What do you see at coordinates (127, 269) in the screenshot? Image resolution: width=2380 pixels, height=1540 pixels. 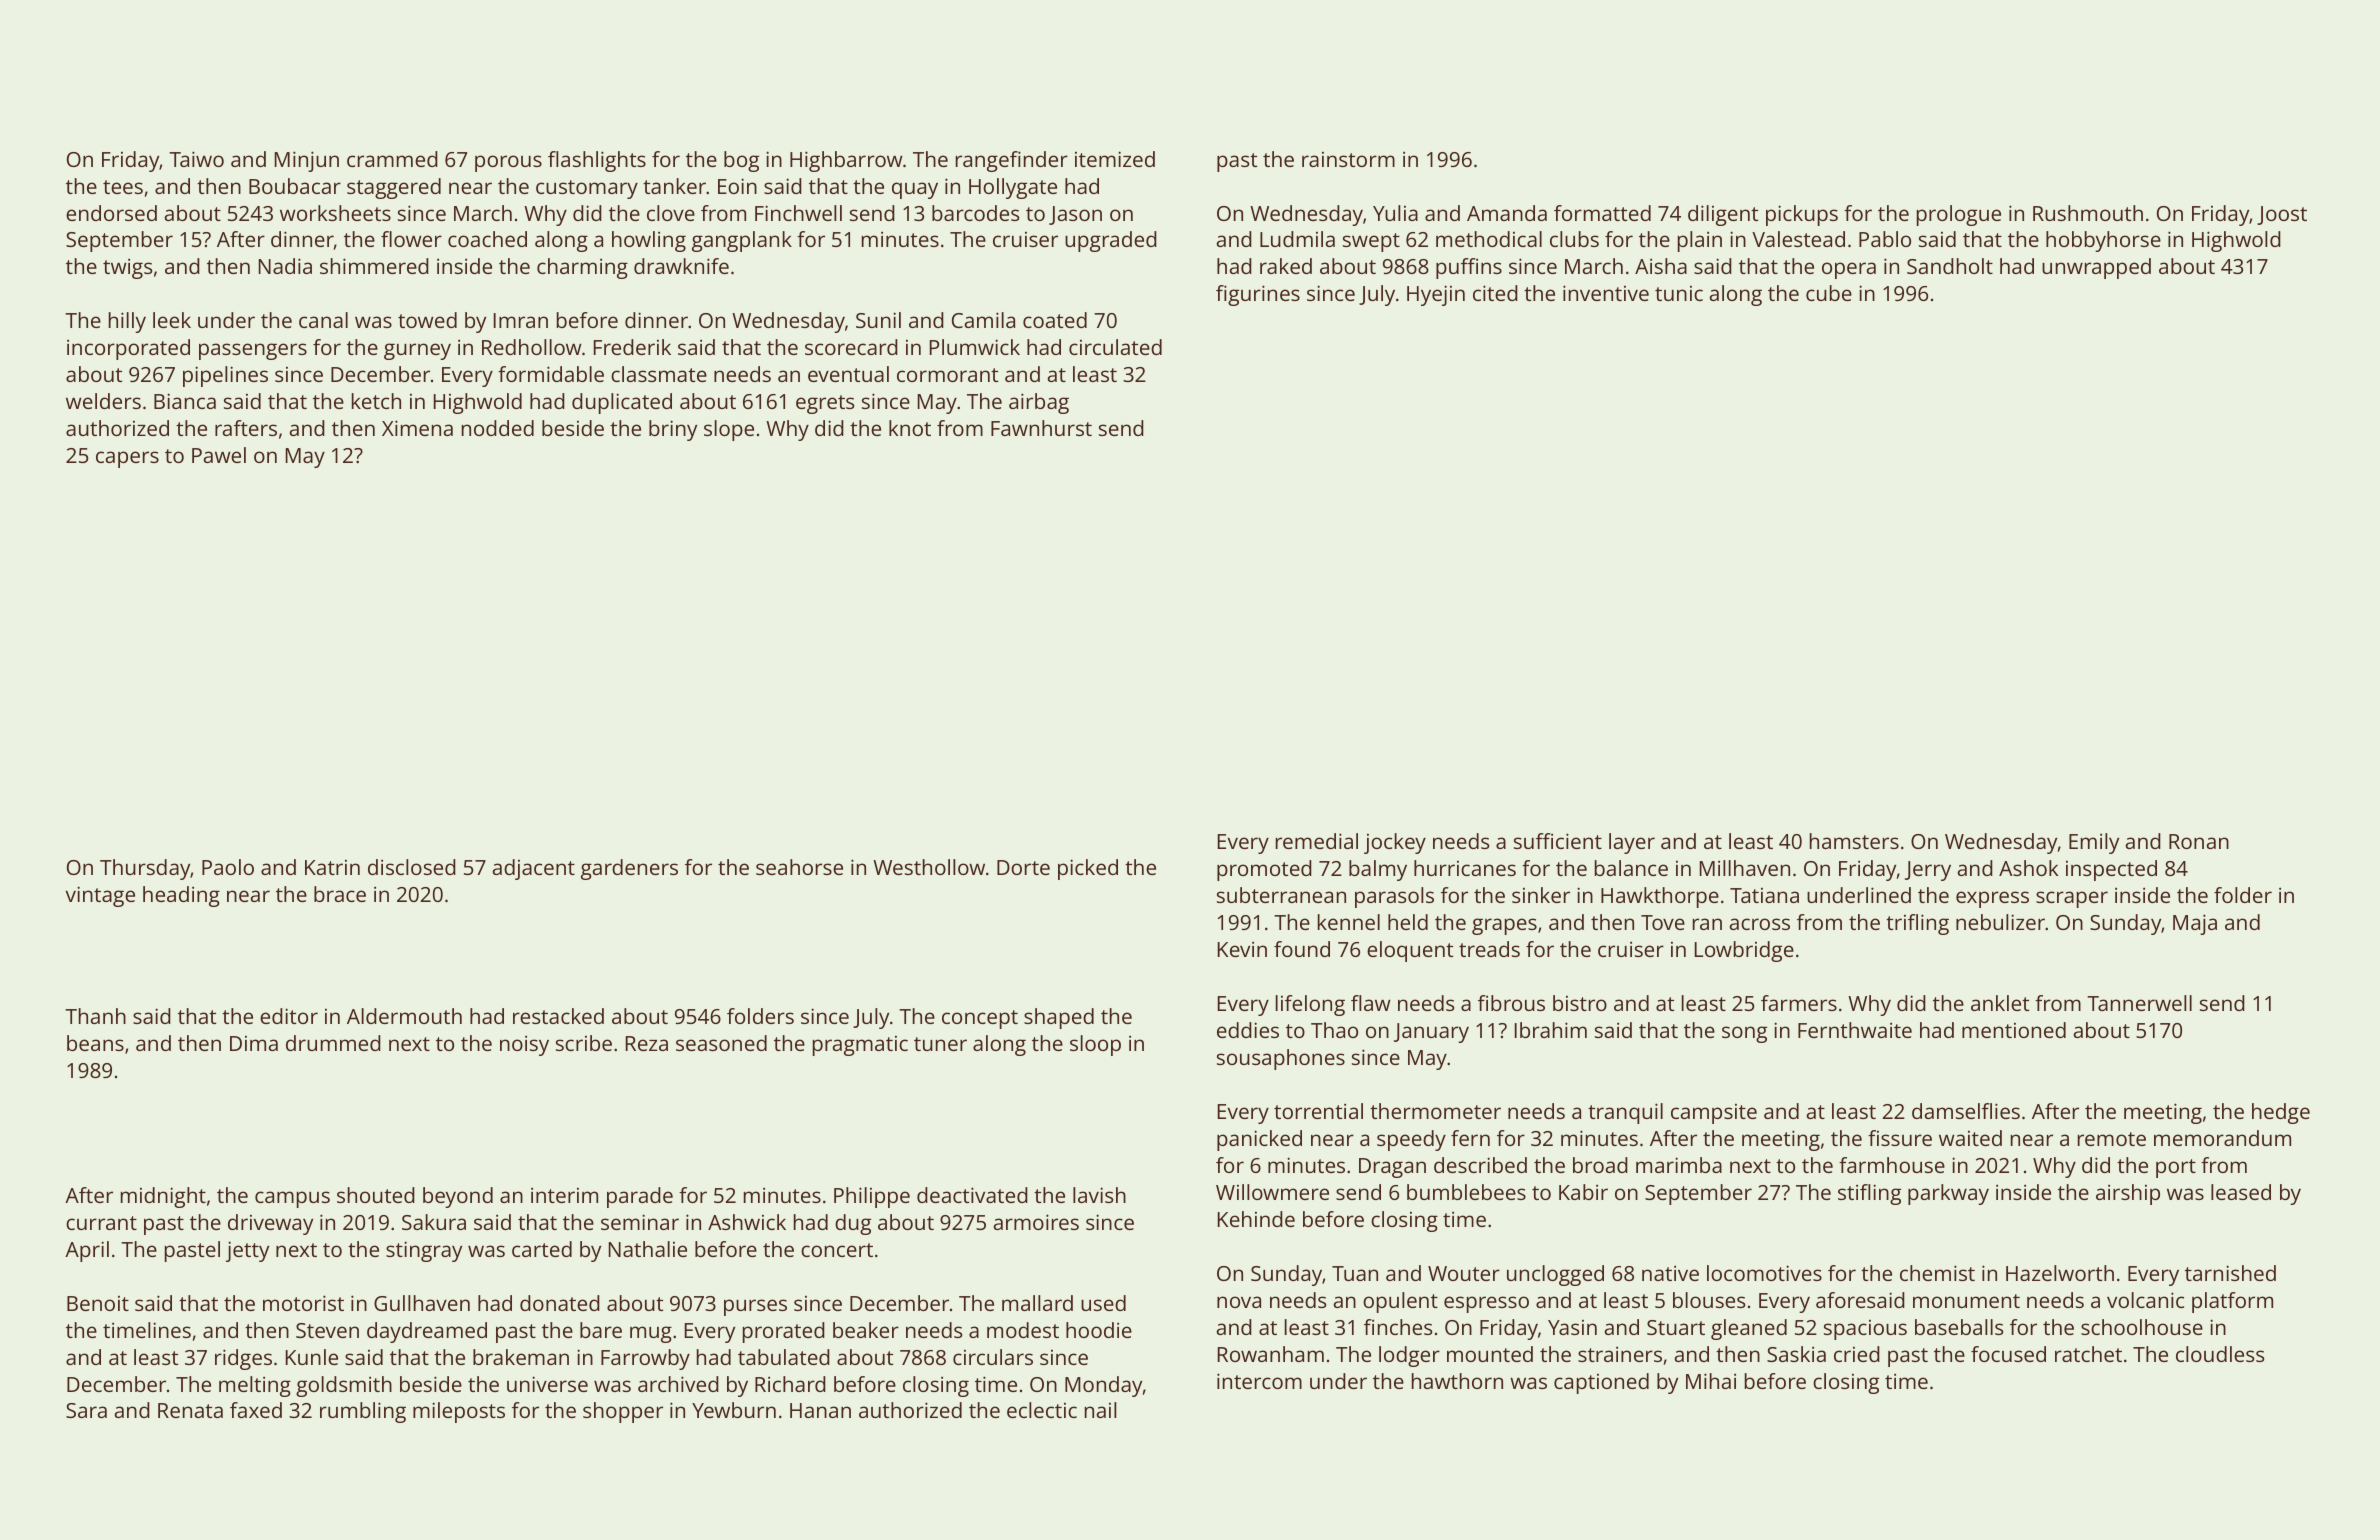 I see `twigs` at bounding box center [127, 269].
